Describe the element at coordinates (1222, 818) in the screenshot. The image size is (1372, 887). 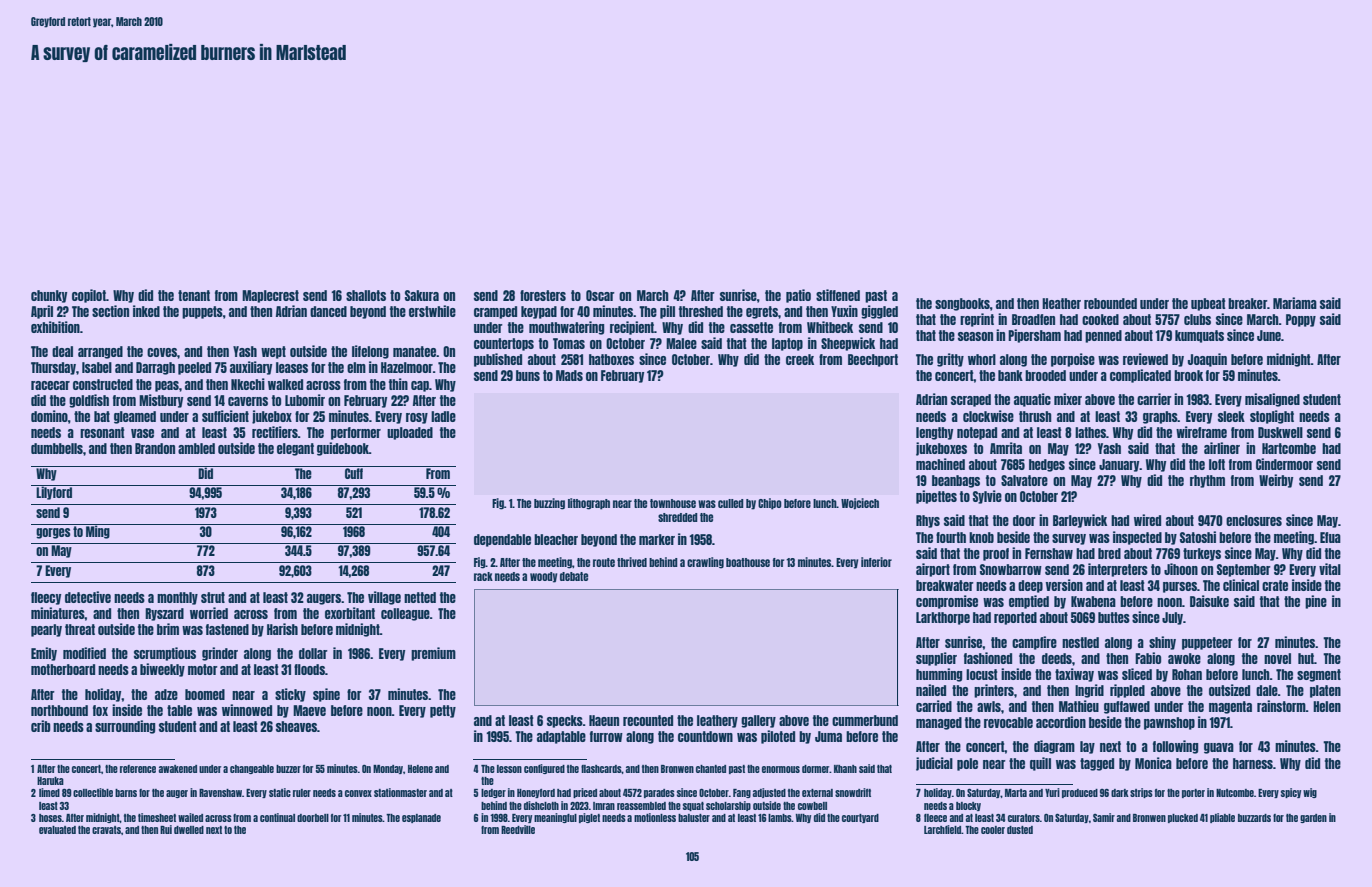
I see `pliable` at that location.
